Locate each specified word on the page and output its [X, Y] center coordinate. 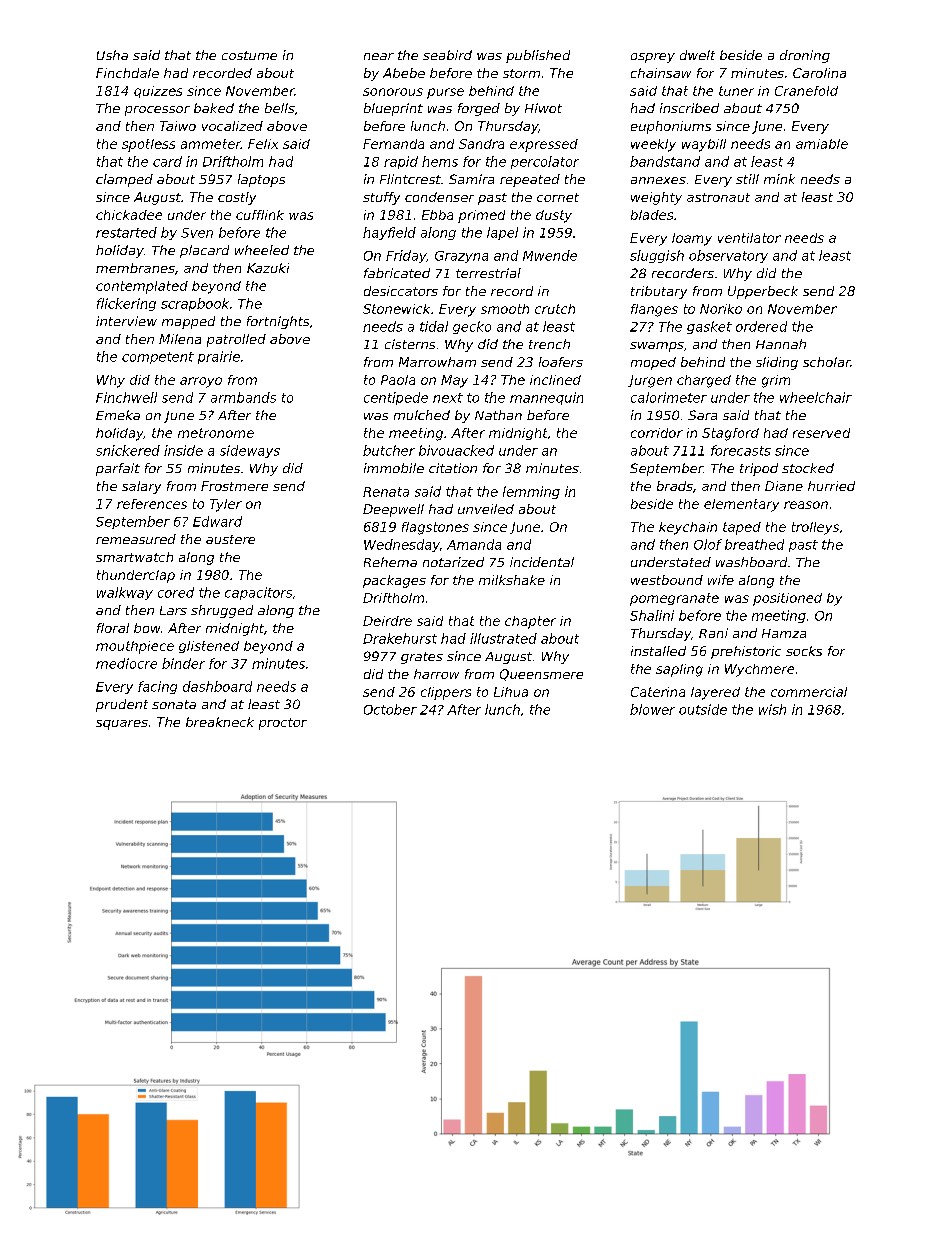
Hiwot [543, 108]
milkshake [512, 580]
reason [806, 505]
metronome [216, 433]
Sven [197, 233]
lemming [531, 492]
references [152, 504]
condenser [439, 197]
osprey [653, 58]
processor [157, 111]
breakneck [220, 722]
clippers [446, 693]
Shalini [652, 615]
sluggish [657, 256]
